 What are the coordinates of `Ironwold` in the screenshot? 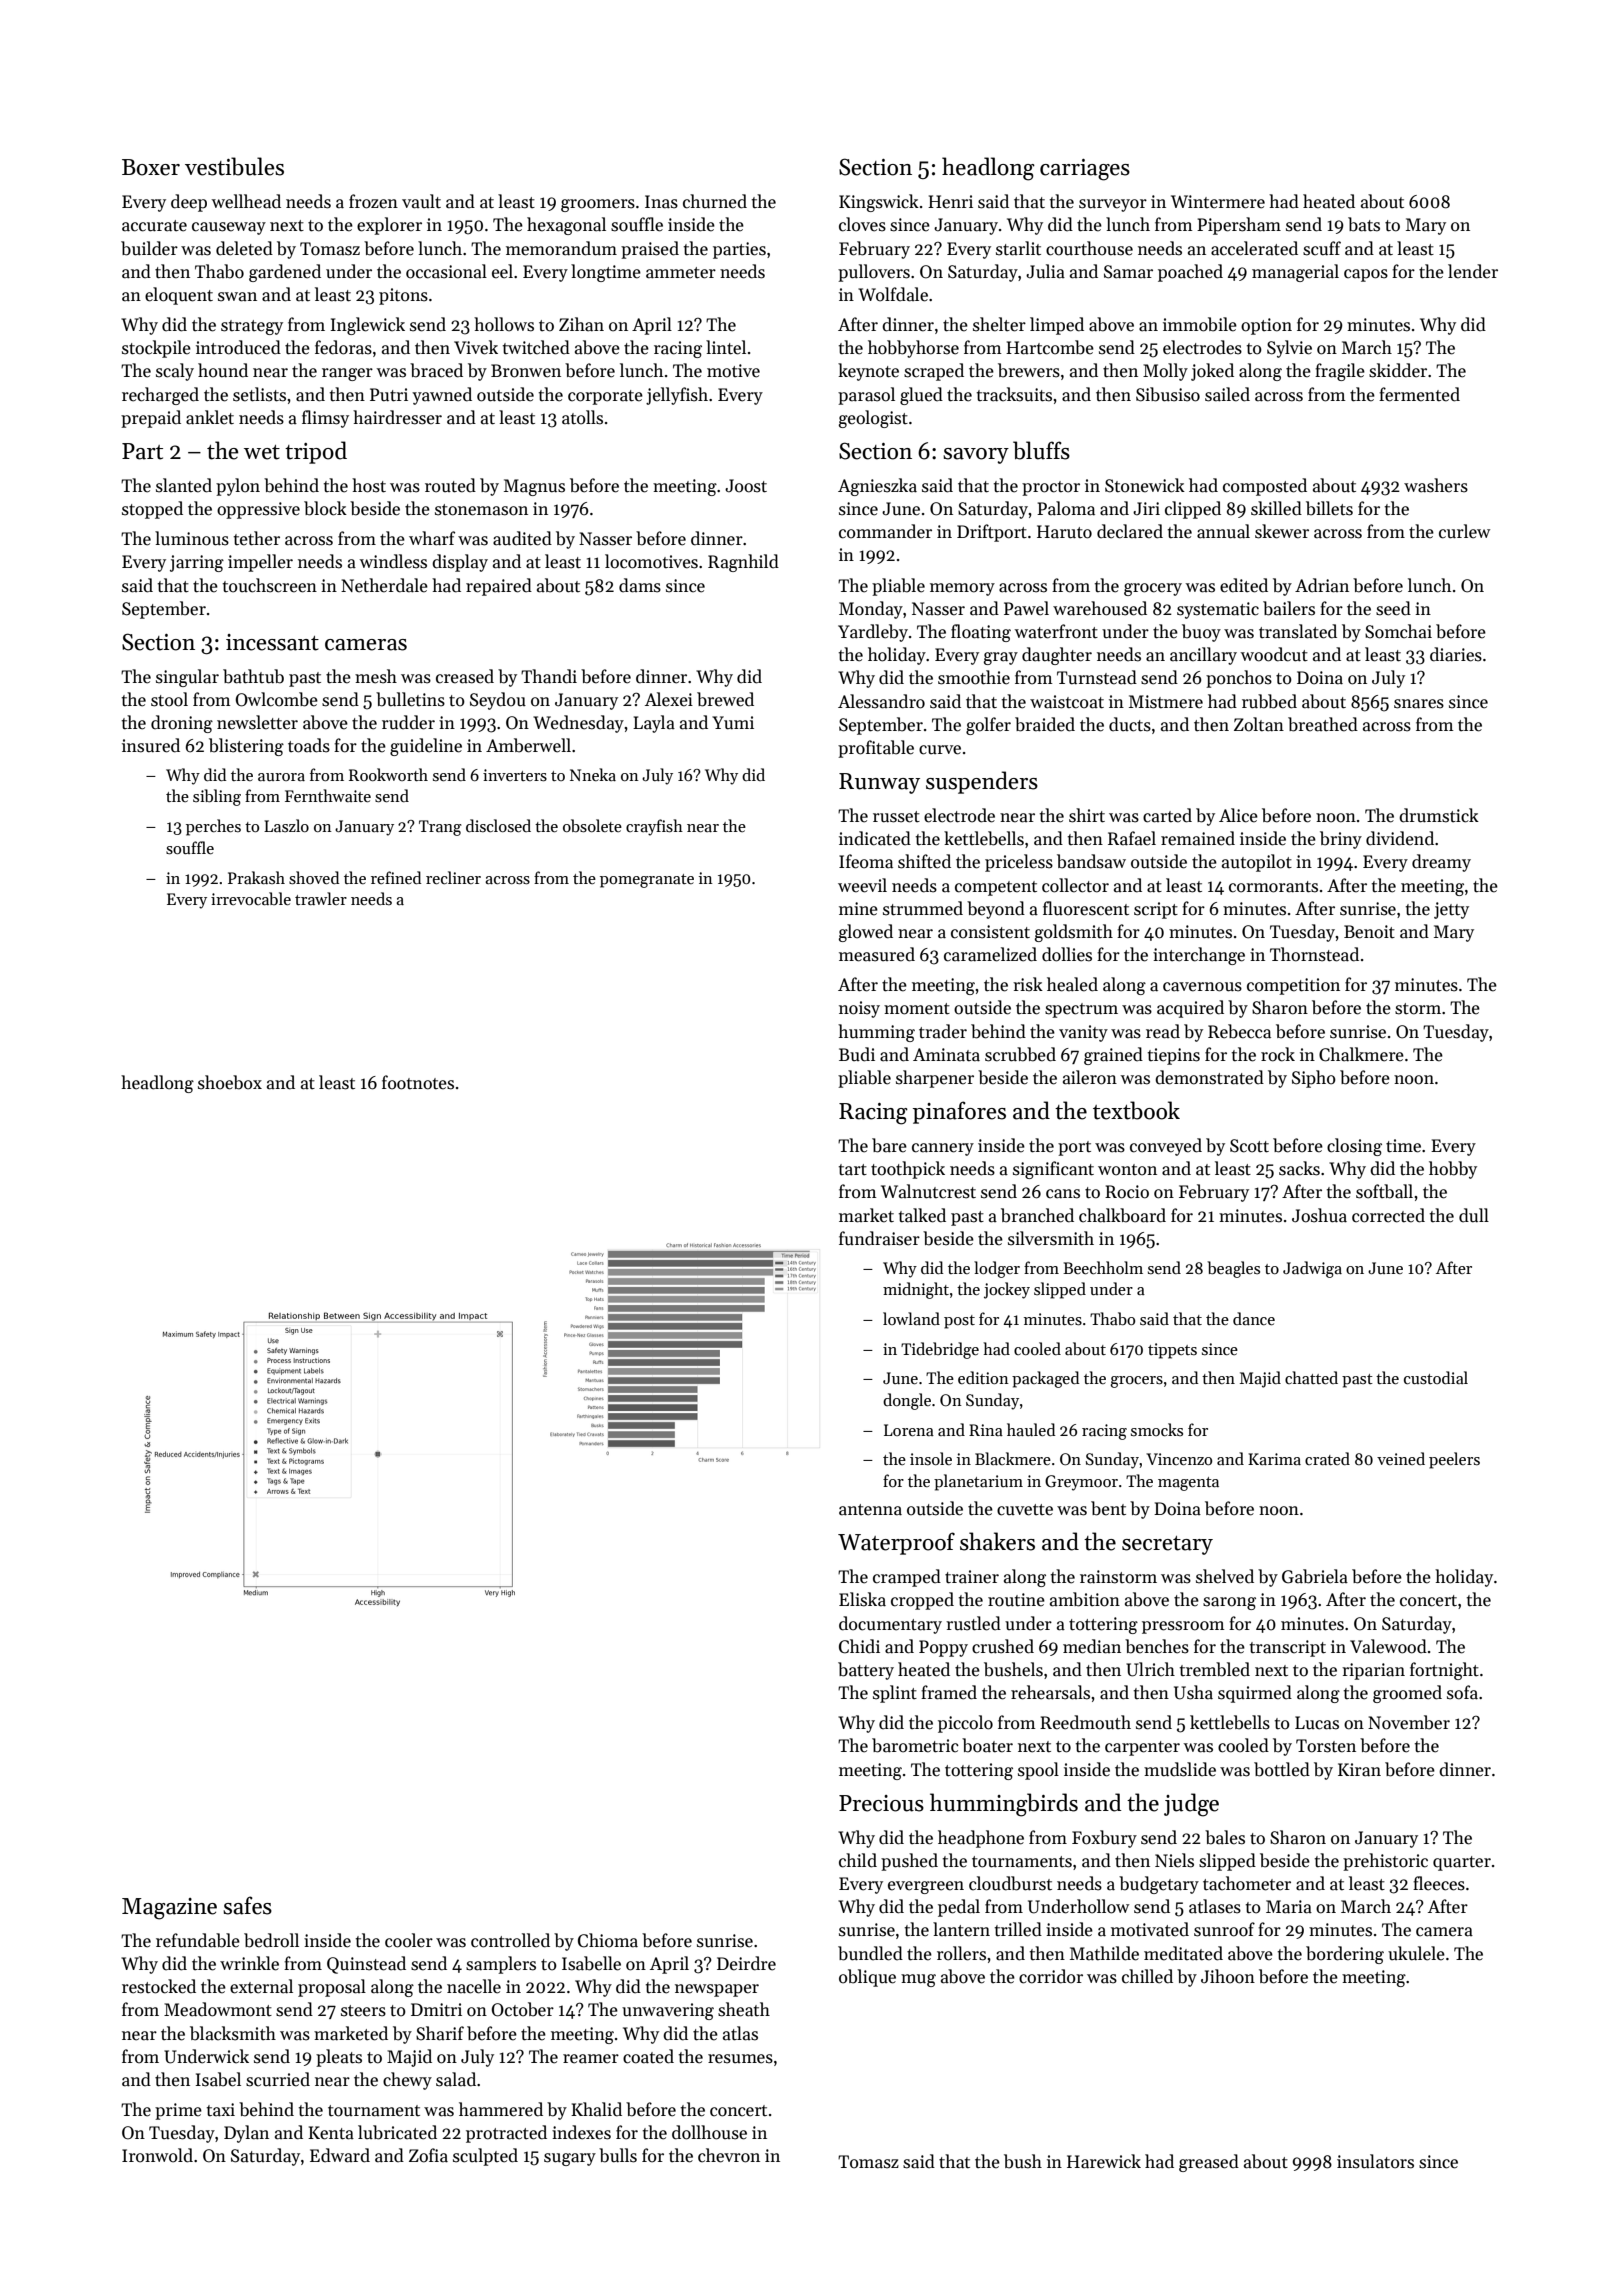 It's located at (157, 2155).
